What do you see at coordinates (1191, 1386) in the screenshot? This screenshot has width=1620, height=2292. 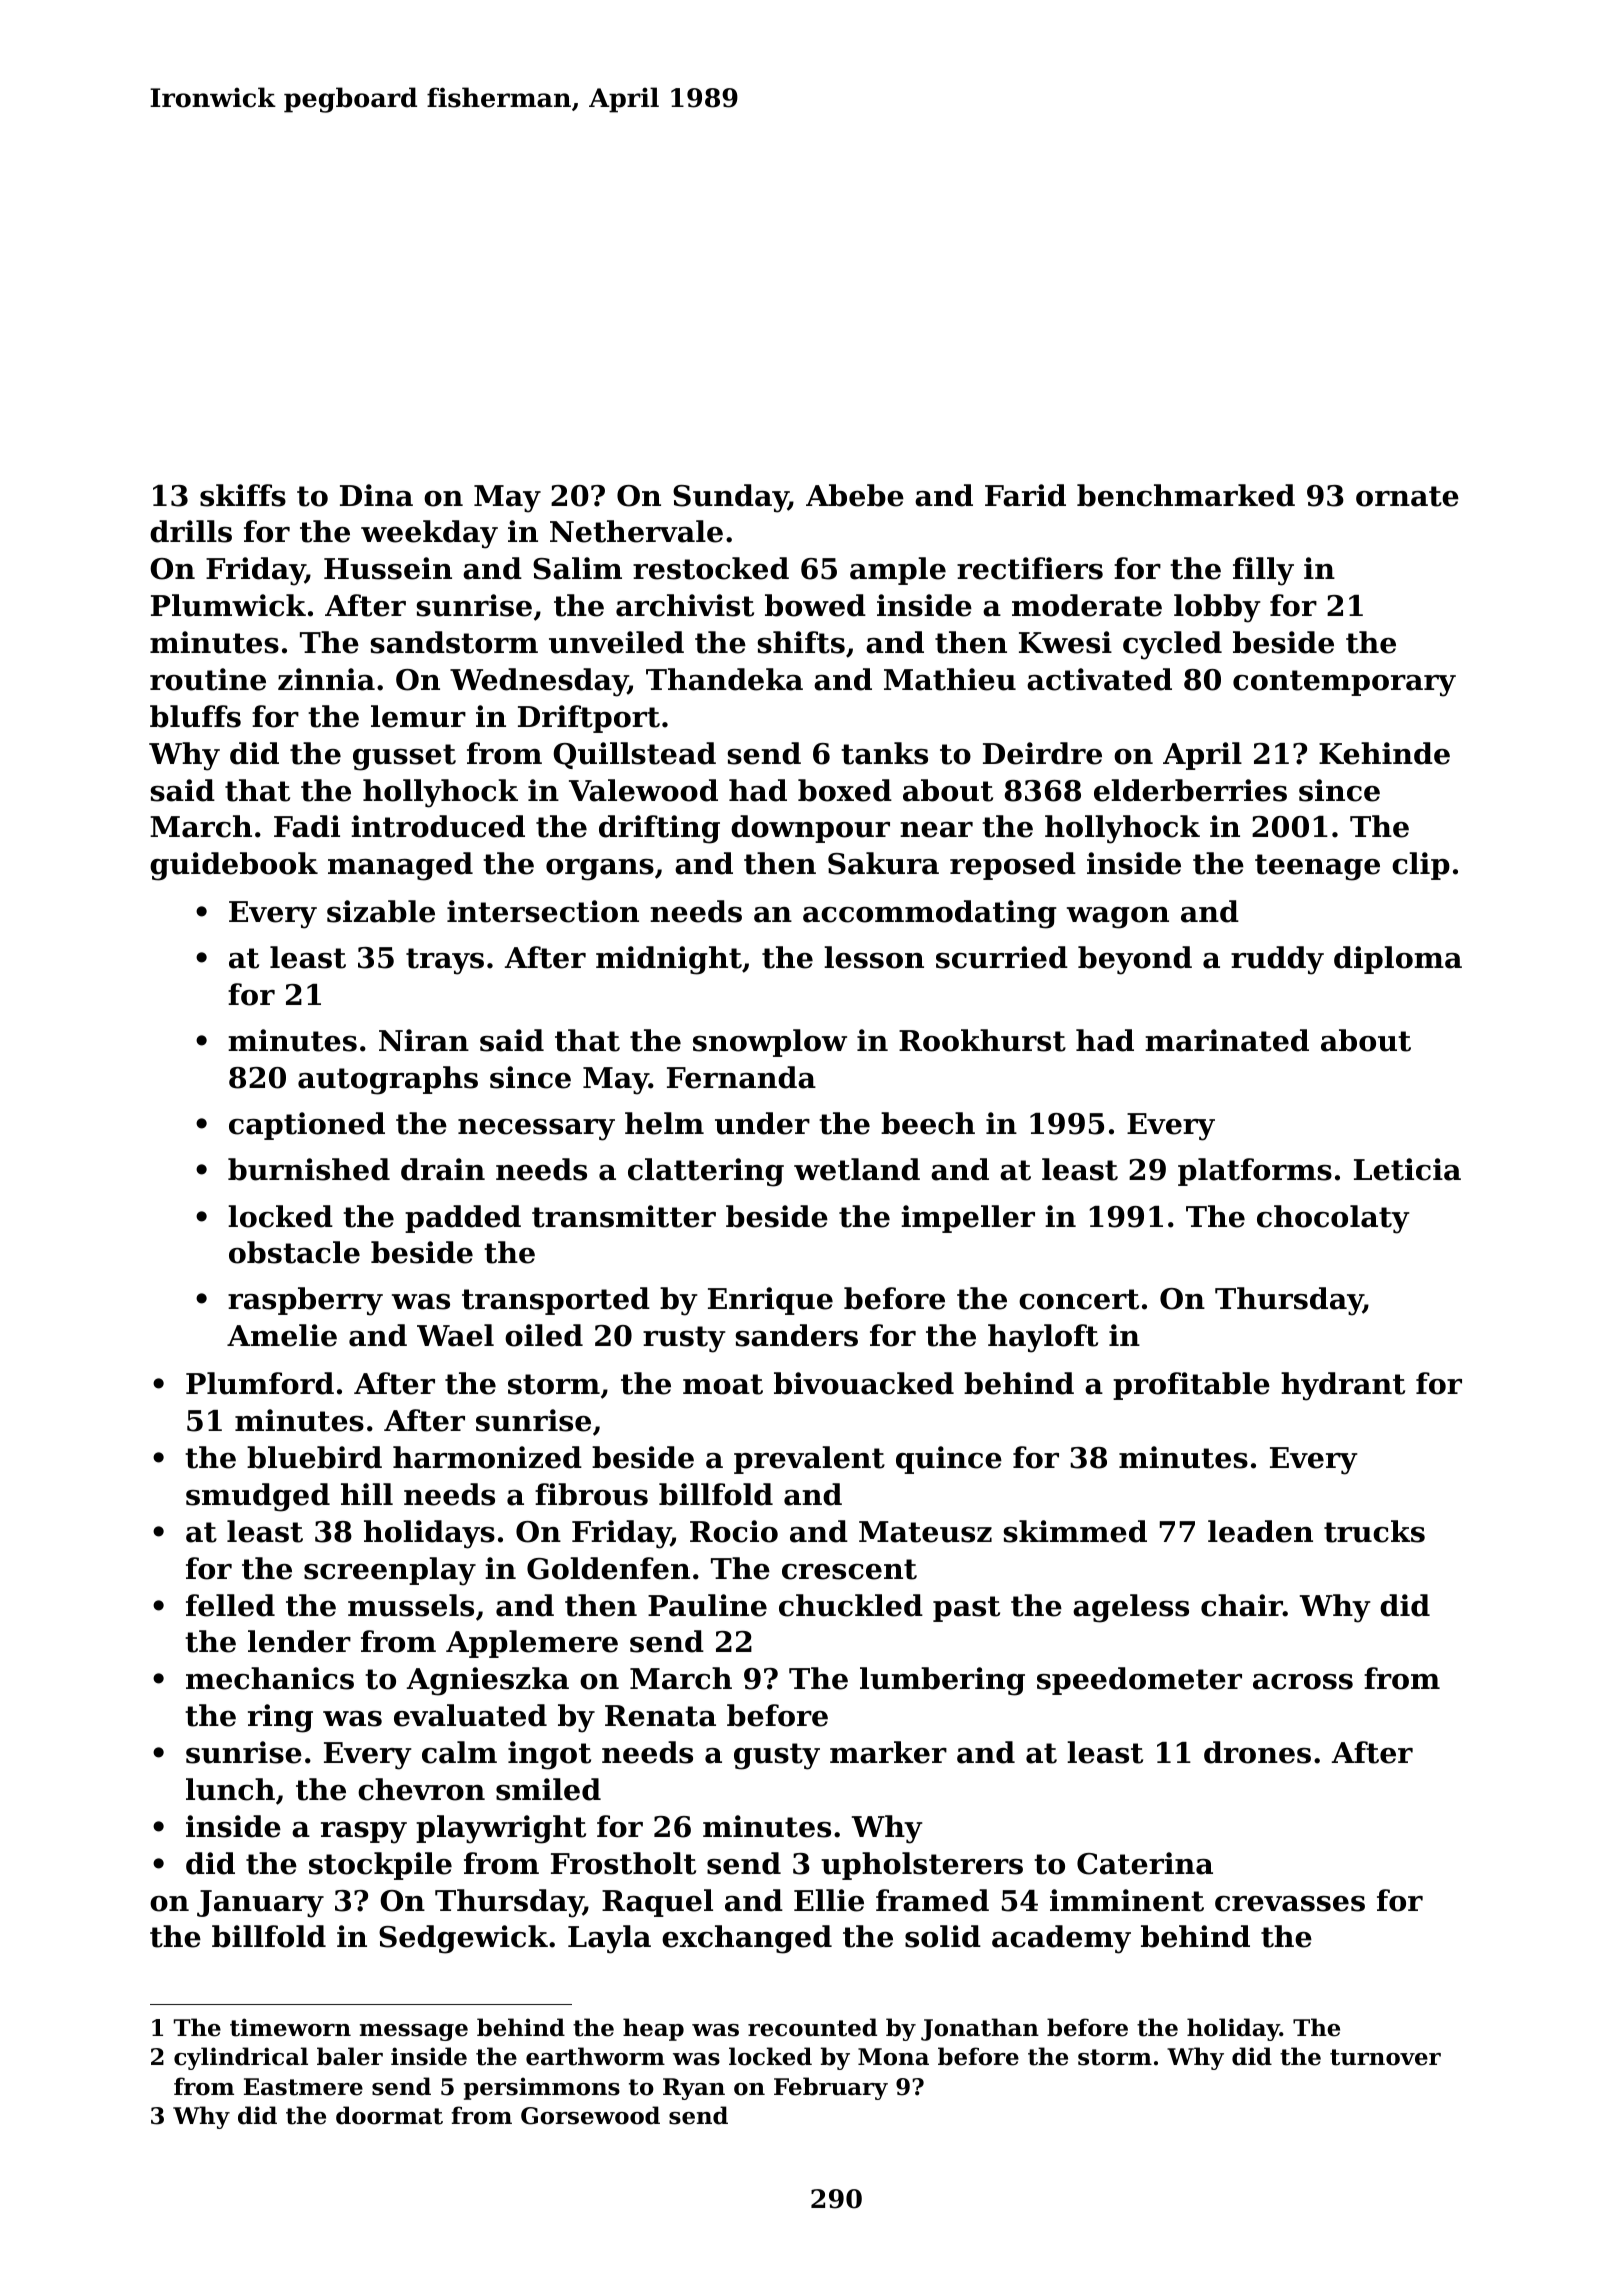 I see `profitable` at bounding box center [1191, 1386].
